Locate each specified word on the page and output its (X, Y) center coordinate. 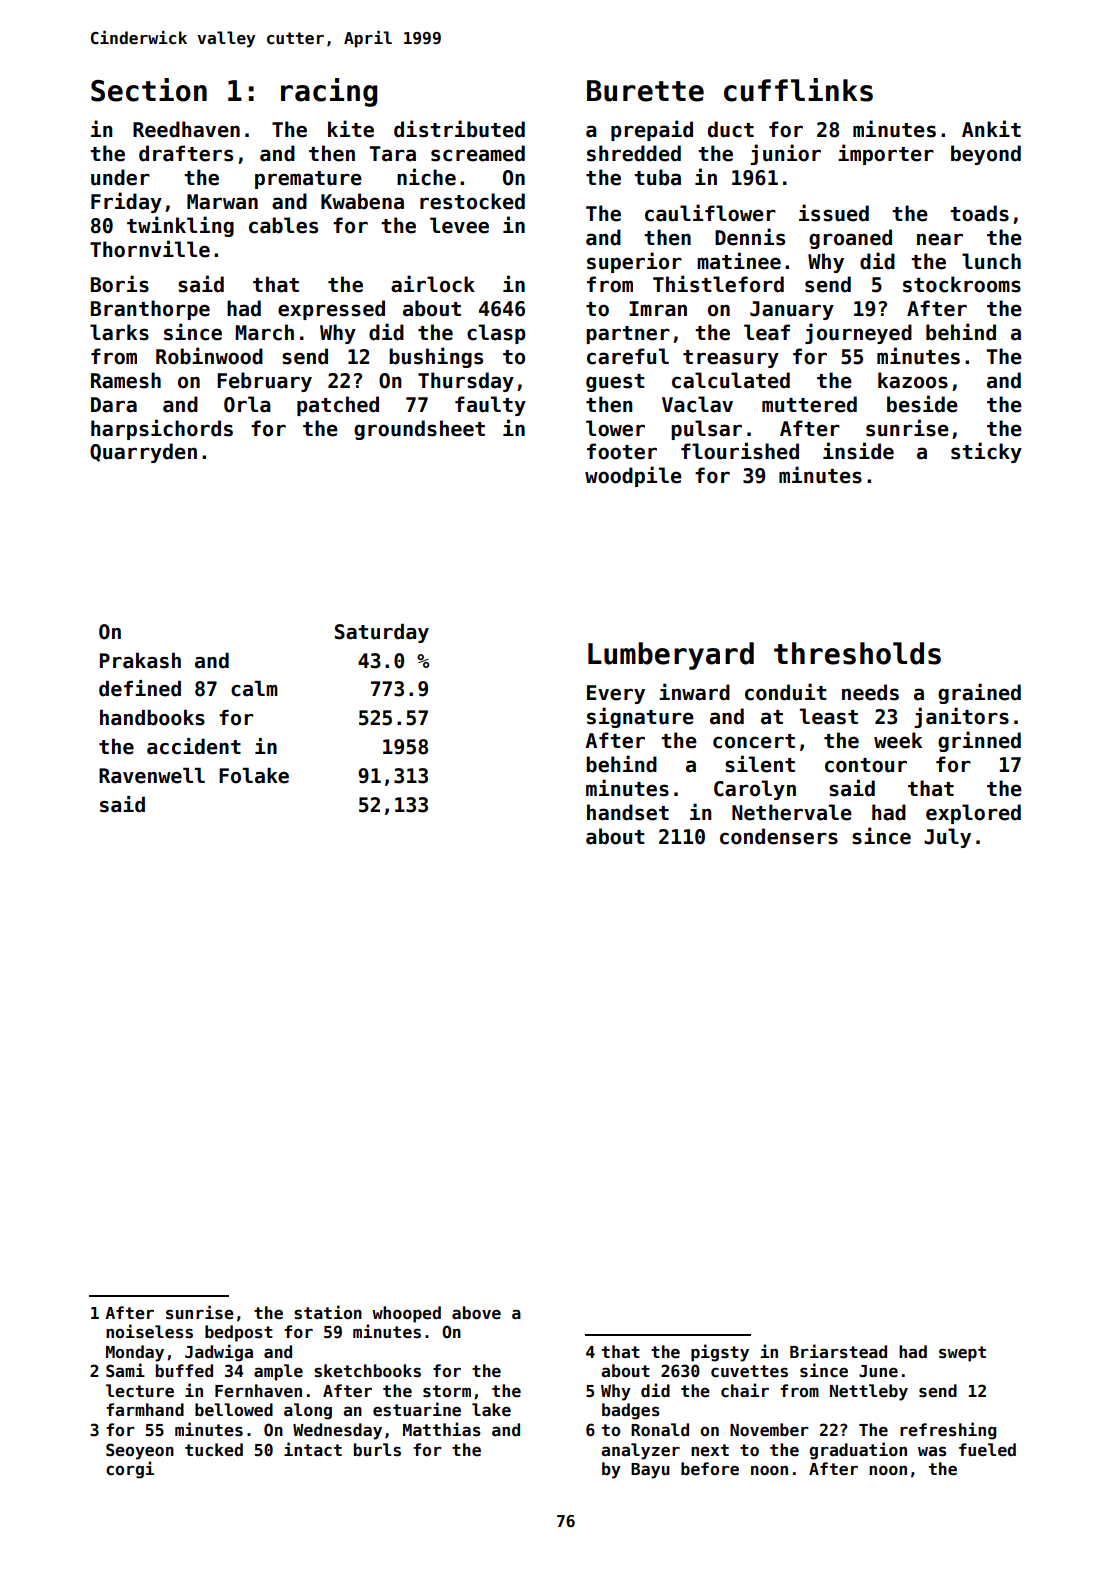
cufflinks (798, 90)
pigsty (720, 1353)
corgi (130, 1470)
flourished (740, 451)
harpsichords (162, 429)
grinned (979, 741)
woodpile (633, 476)
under (120, 177)
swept (962, 1354)
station (328, 1312)
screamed (478, 153)
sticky (986, 452)
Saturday (382, 633)
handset (628, 812)
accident (194, 746)
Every (616, 694)
